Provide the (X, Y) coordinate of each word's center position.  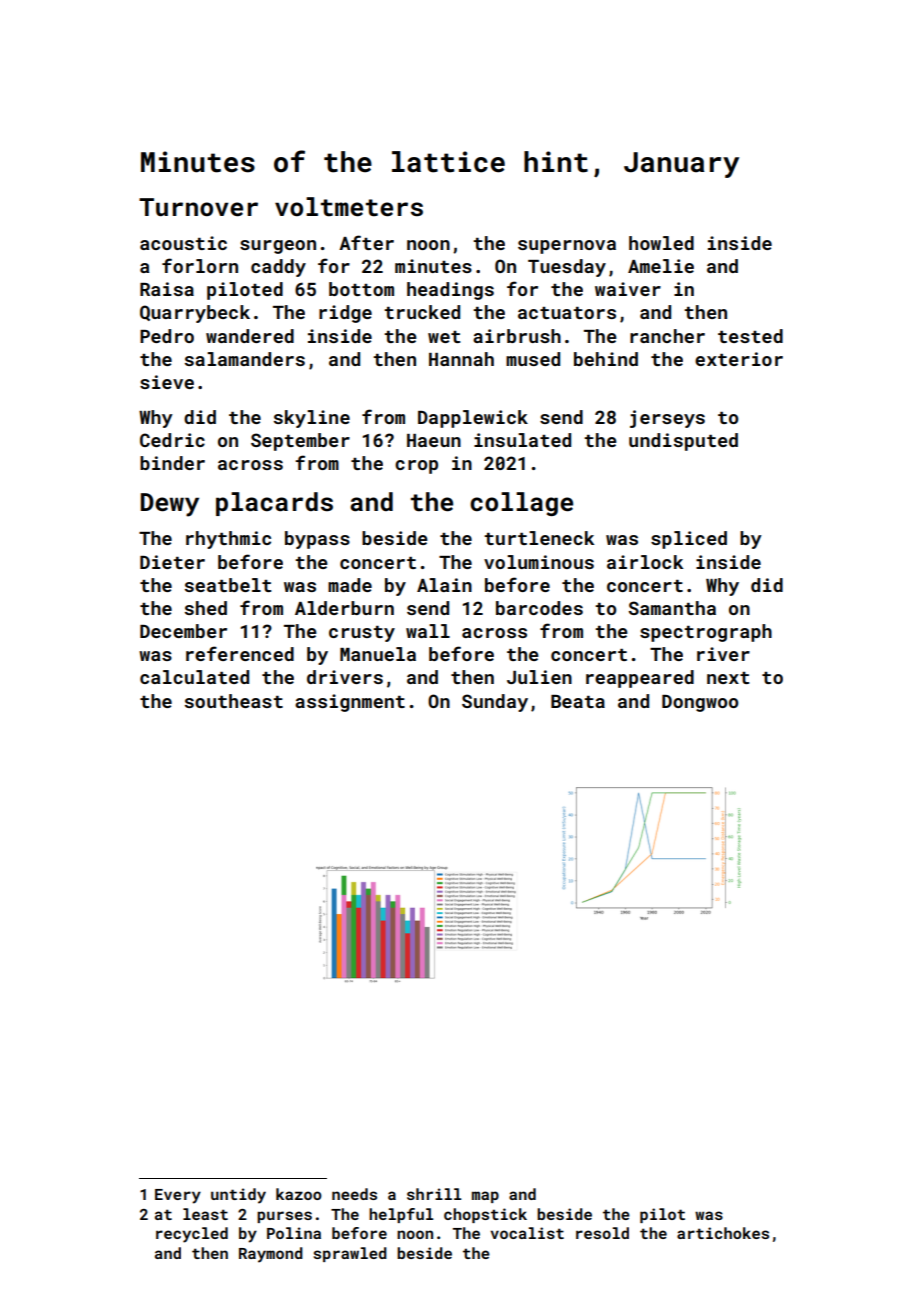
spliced (689, 540)
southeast (234, 701)
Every (178, 1196)
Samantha (672, 608)
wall (428, 631)
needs (354, 1194)
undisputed (683, 442)
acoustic (183, 243)
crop (416, 467)
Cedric (172, 440)
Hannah (461, 359)
